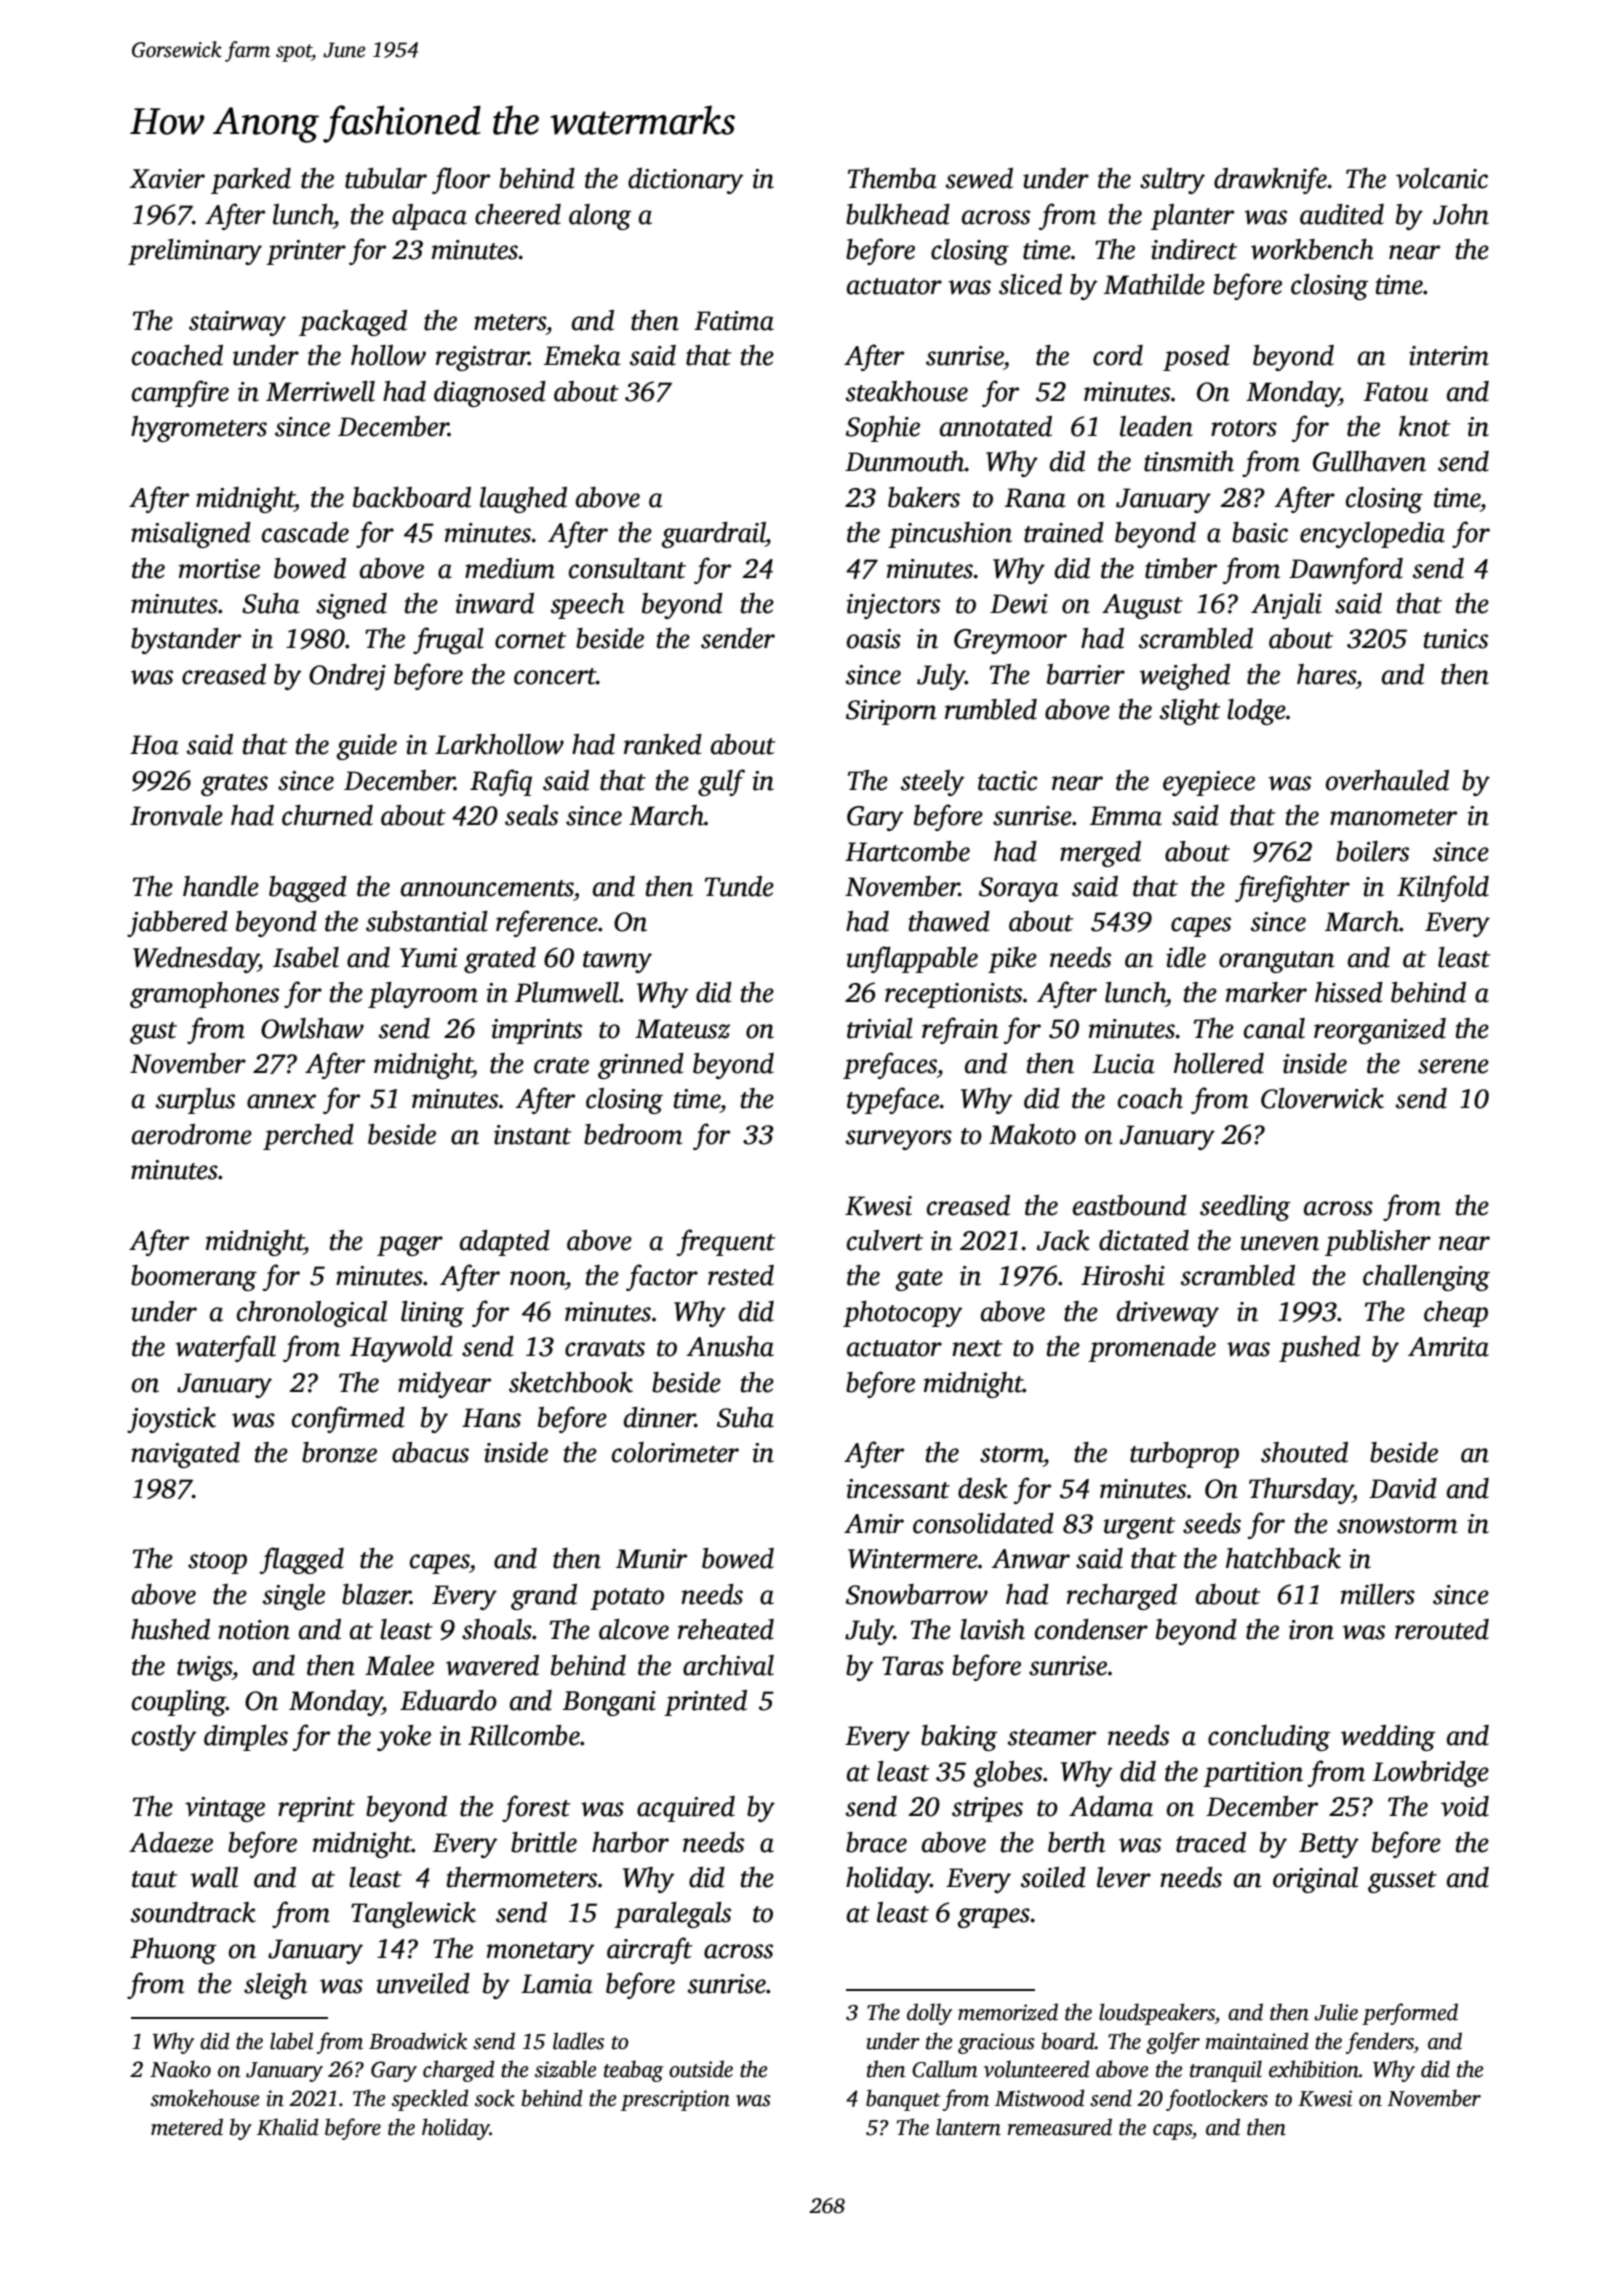 The width and height of the screenshot is (1620, 2292). What do you see at coordinates (254, 1630) in the screenshot?
I see `notion` at bounding box center [254, 1630].
